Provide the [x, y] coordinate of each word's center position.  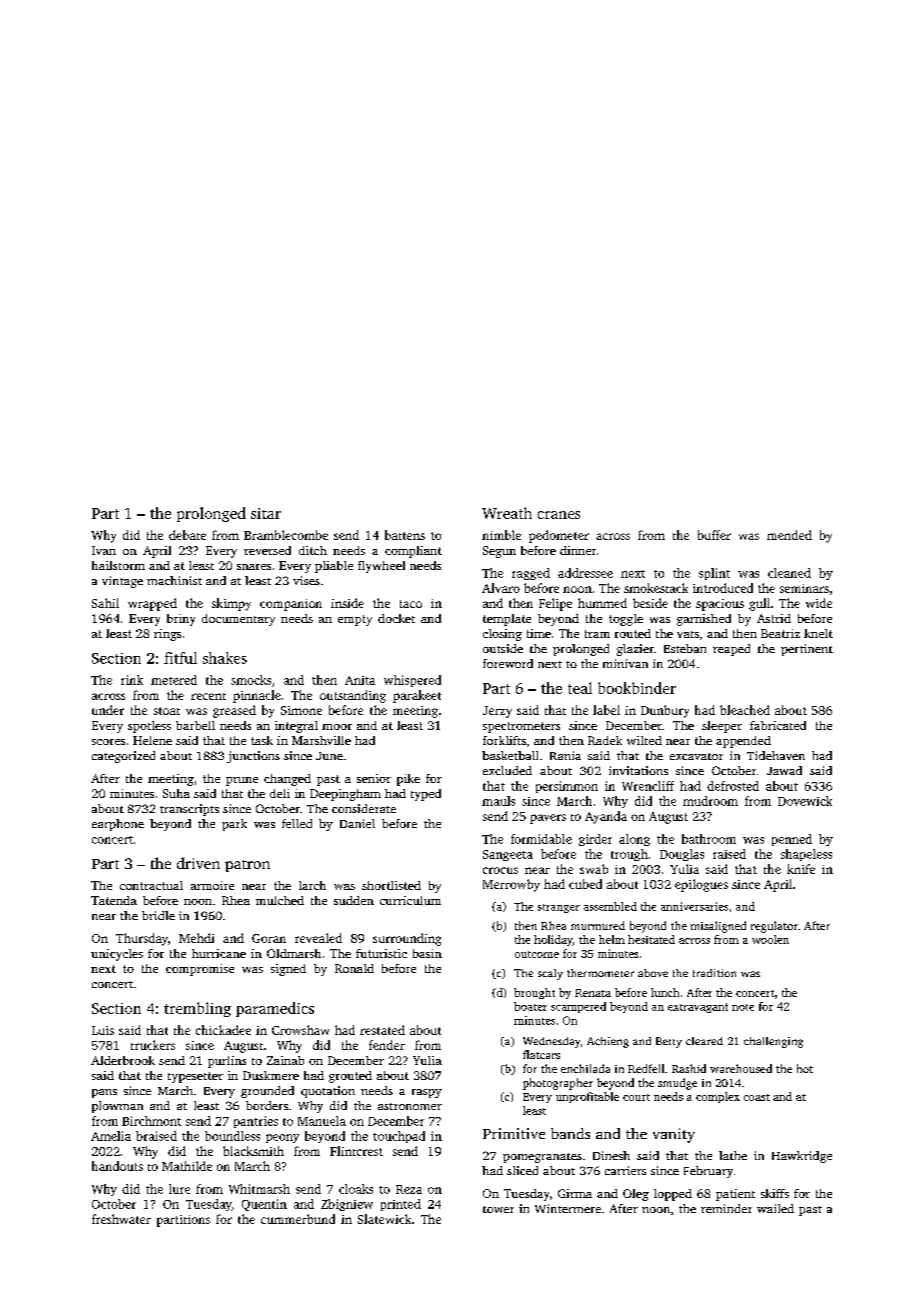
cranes [559, 515]
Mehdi [196, 938]
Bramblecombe [286, 535]
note [743, 1007]
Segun [499, 552]
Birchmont [151, 1121]
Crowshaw [300, 1030]
